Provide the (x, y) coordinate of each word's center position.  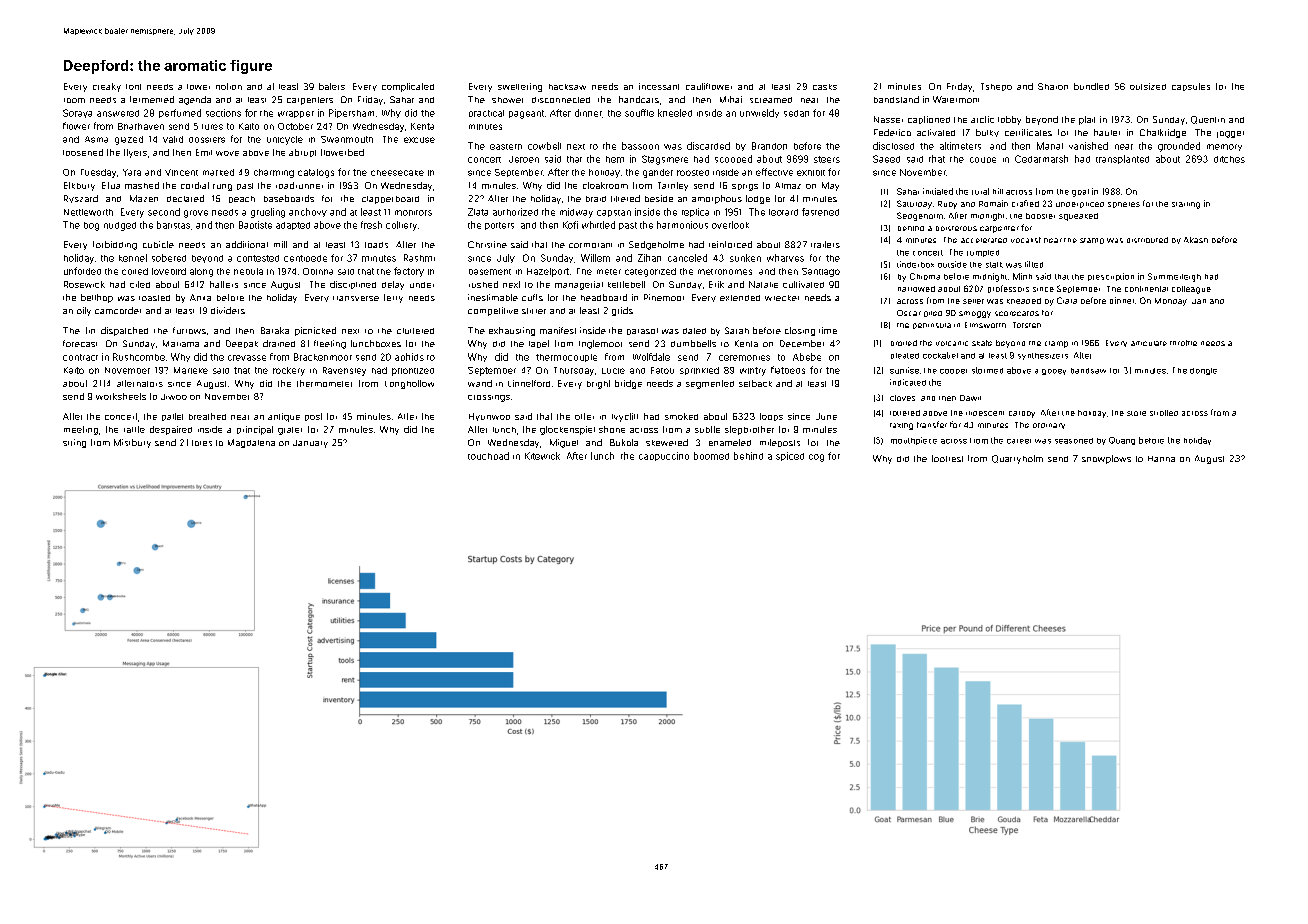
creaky (107, 87)
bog (91, 226)
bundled (1091, 86)
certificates (1028, 132)
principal (255, 430)
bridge (628, 384)
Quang (1122, 441)
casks (825, 87)
